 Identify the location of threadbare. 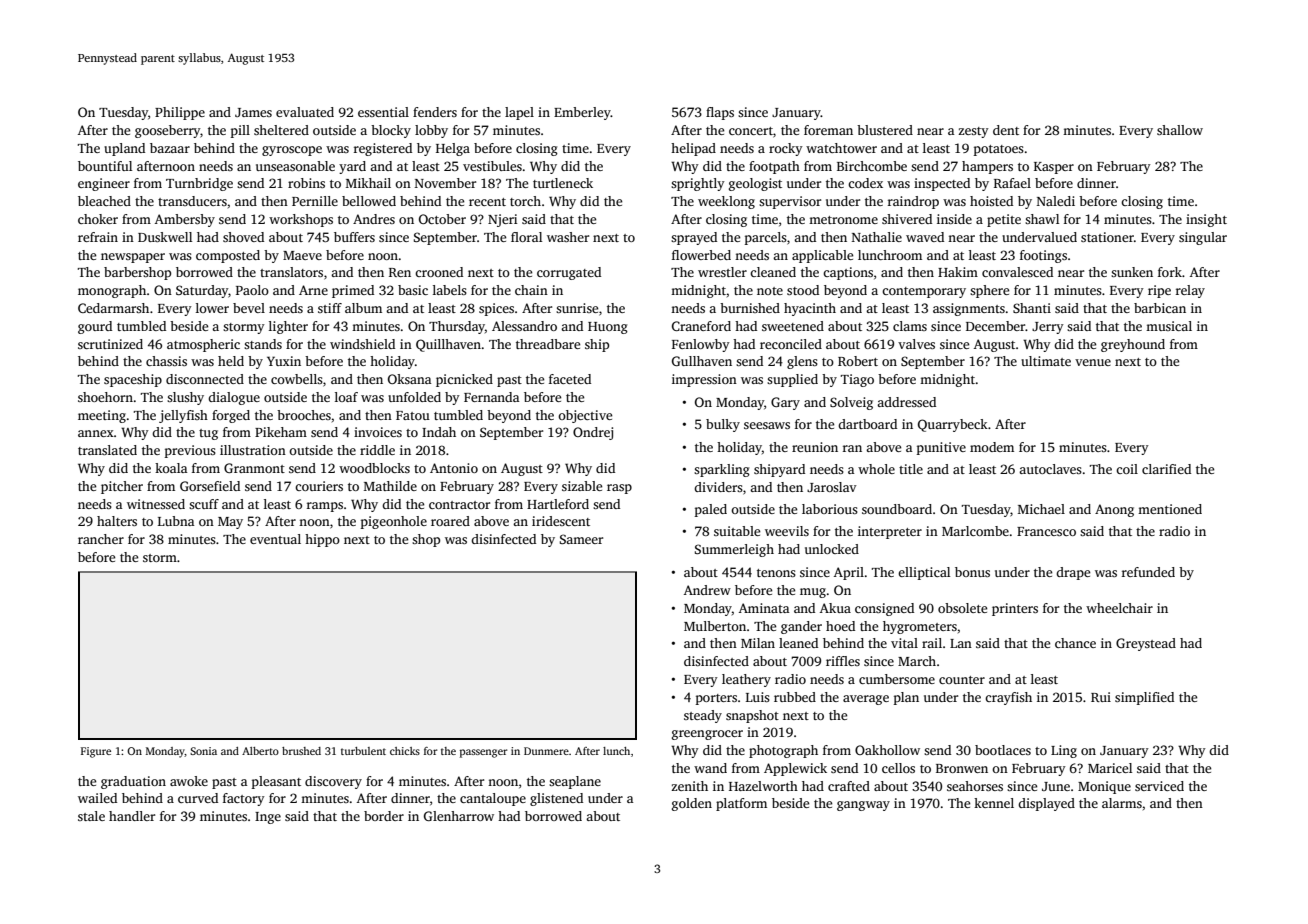
(548, 344).
